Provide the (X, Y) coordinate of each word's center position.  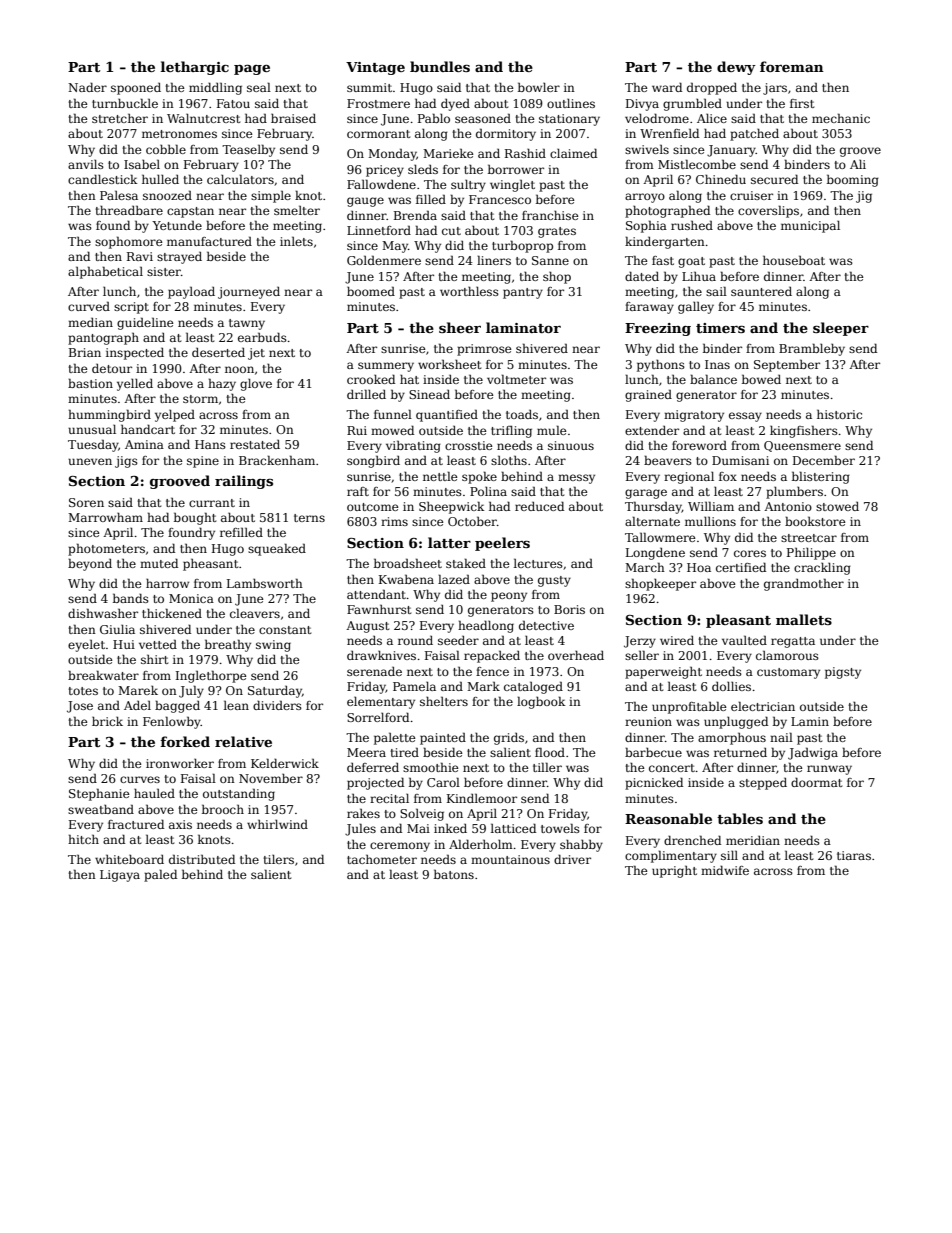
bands (131, 598)
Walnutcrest (203, 118)
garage (646, 494)
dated (642, 276)
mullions (710, 521)
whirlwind (277, 824)
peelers (502, 544)
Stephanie (99, 794)
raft (358, 491)
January (731, 151)
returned (740, 752)
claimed (573, 153)
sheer (460, 327)
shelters (444, 701)
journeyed (249, 293)
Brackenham (277, 460)
